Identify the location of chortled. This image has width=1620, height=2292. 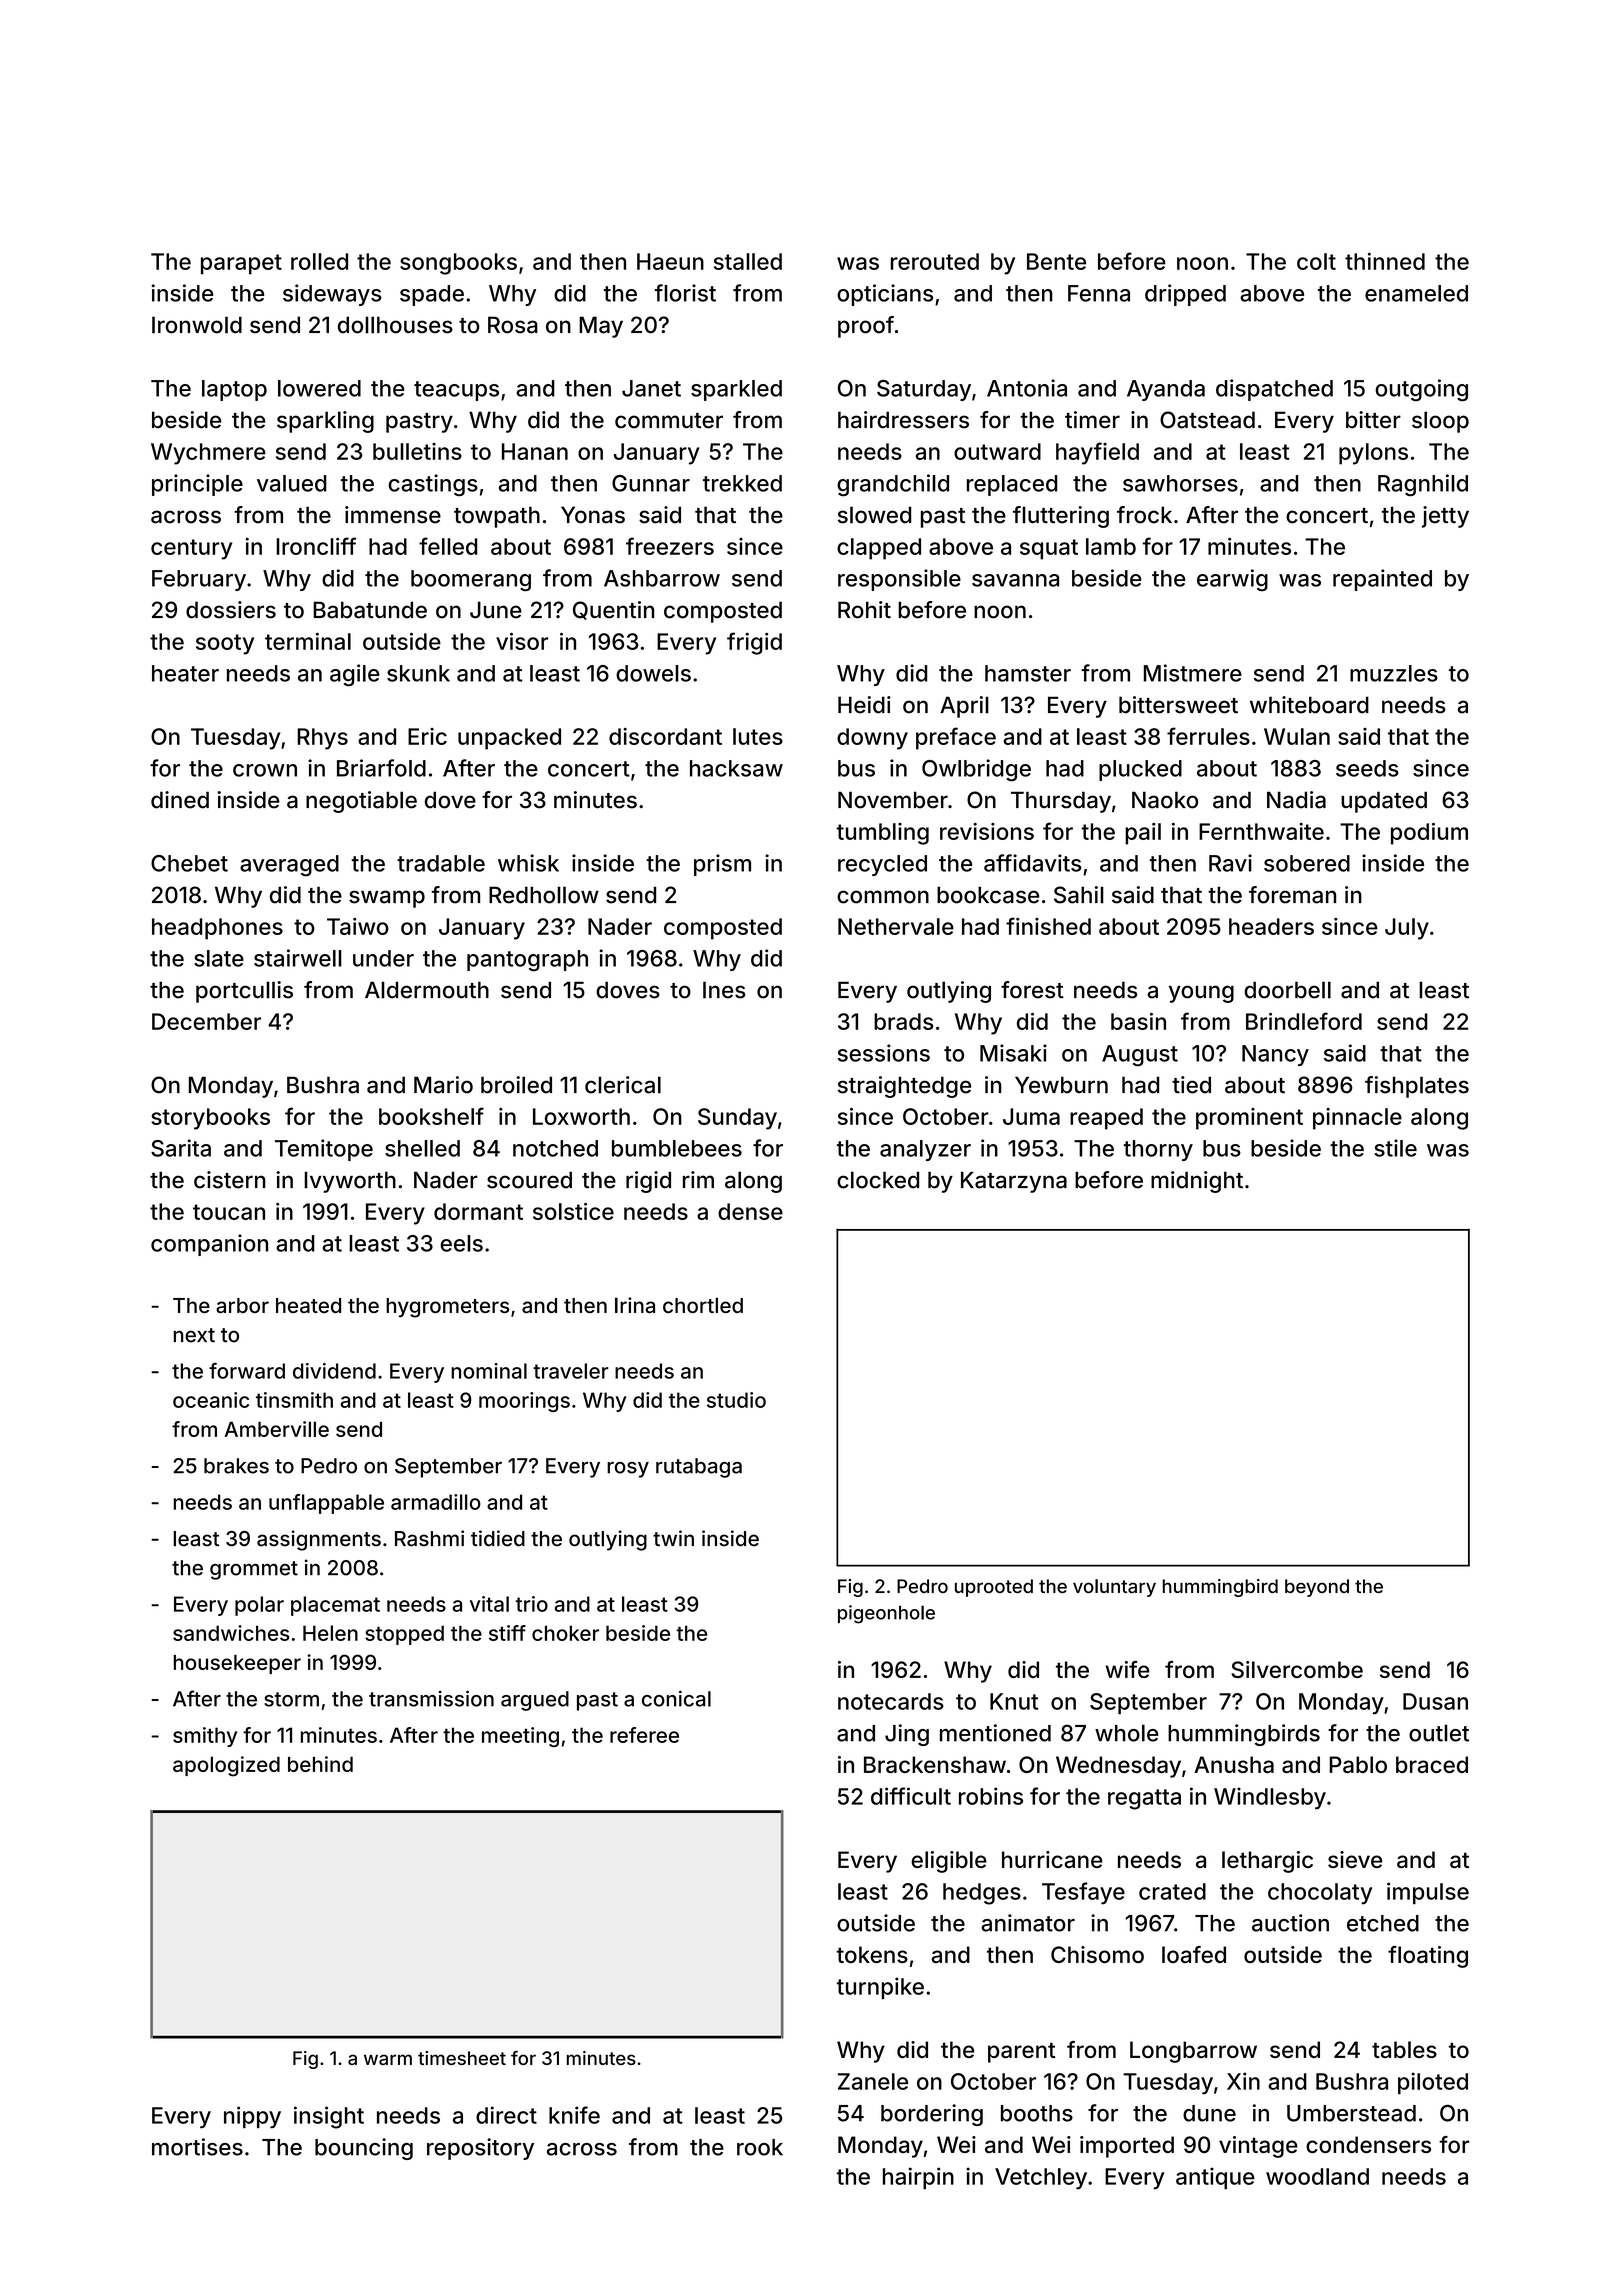
(703, 1305).
